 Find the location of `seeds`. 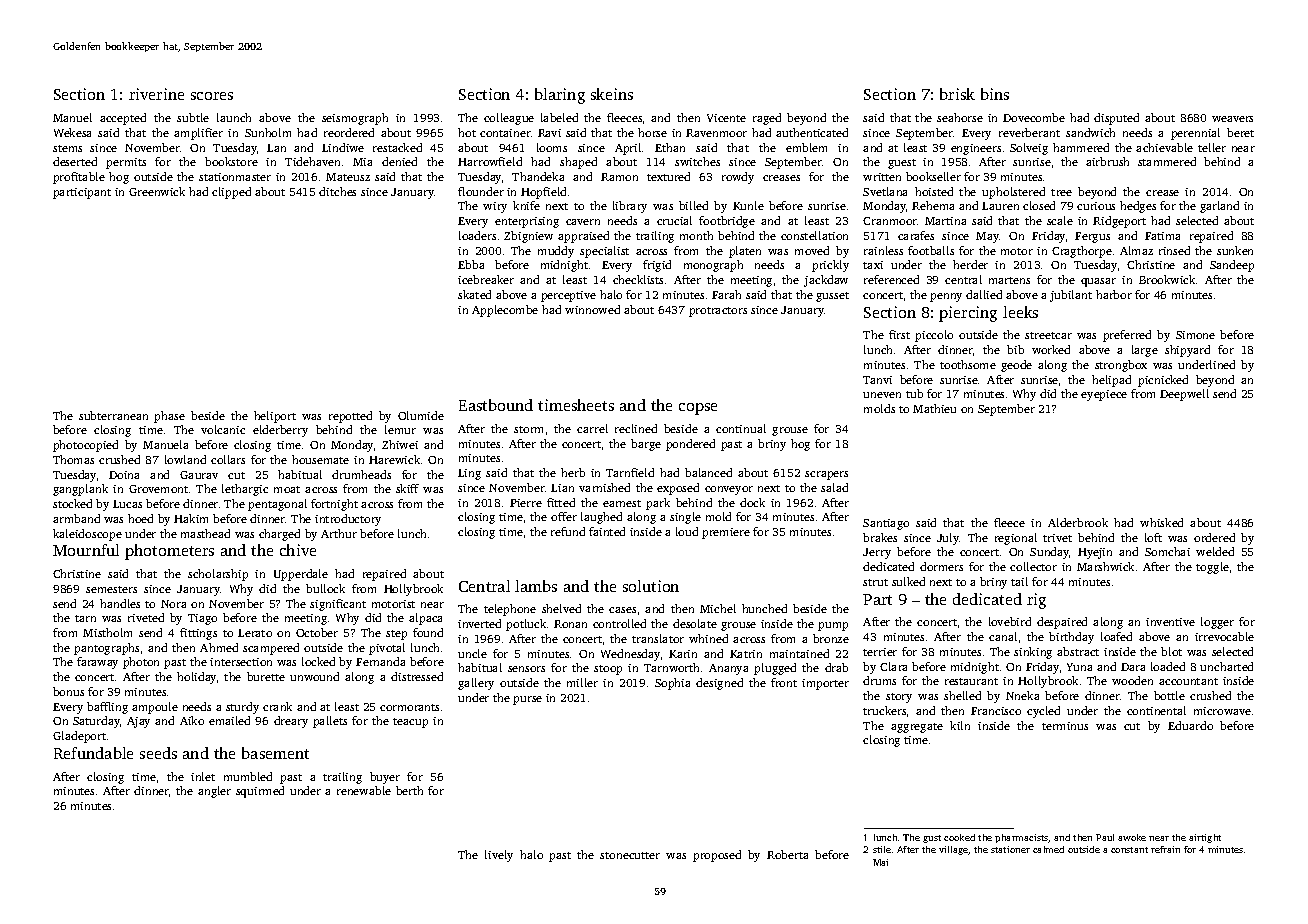

seeds is located at coordinates (158, 753).
